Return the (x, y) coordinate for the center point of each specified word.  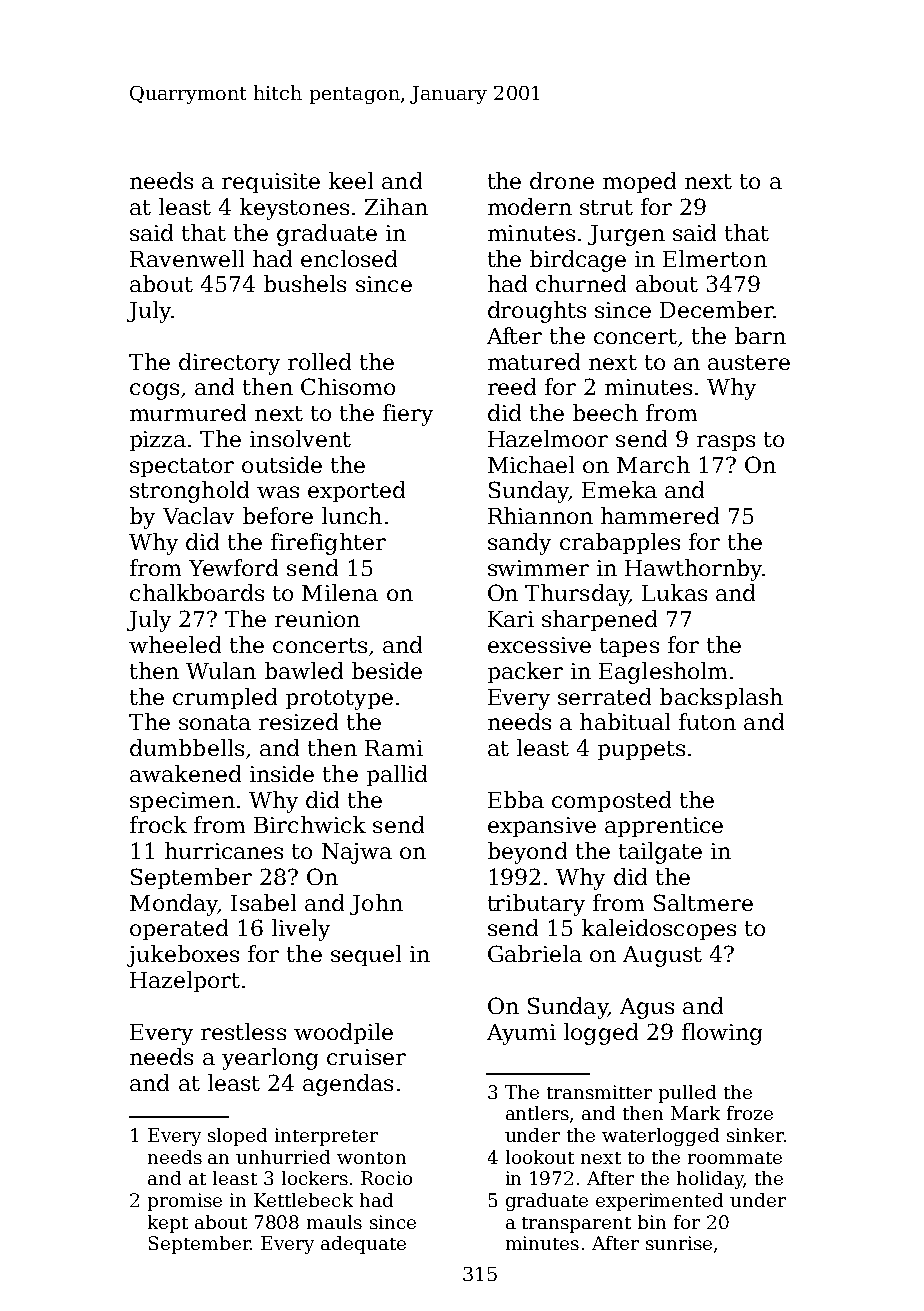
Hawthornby (693, 570)
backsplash (721, 698)
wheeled (175, 644)
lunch (352, 515)
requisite (271, 183)
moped (639, 182)
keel (351, 180)
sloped (237, 1137)
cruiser (366, 1057)
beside (387, 670)
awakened (185, 773)
